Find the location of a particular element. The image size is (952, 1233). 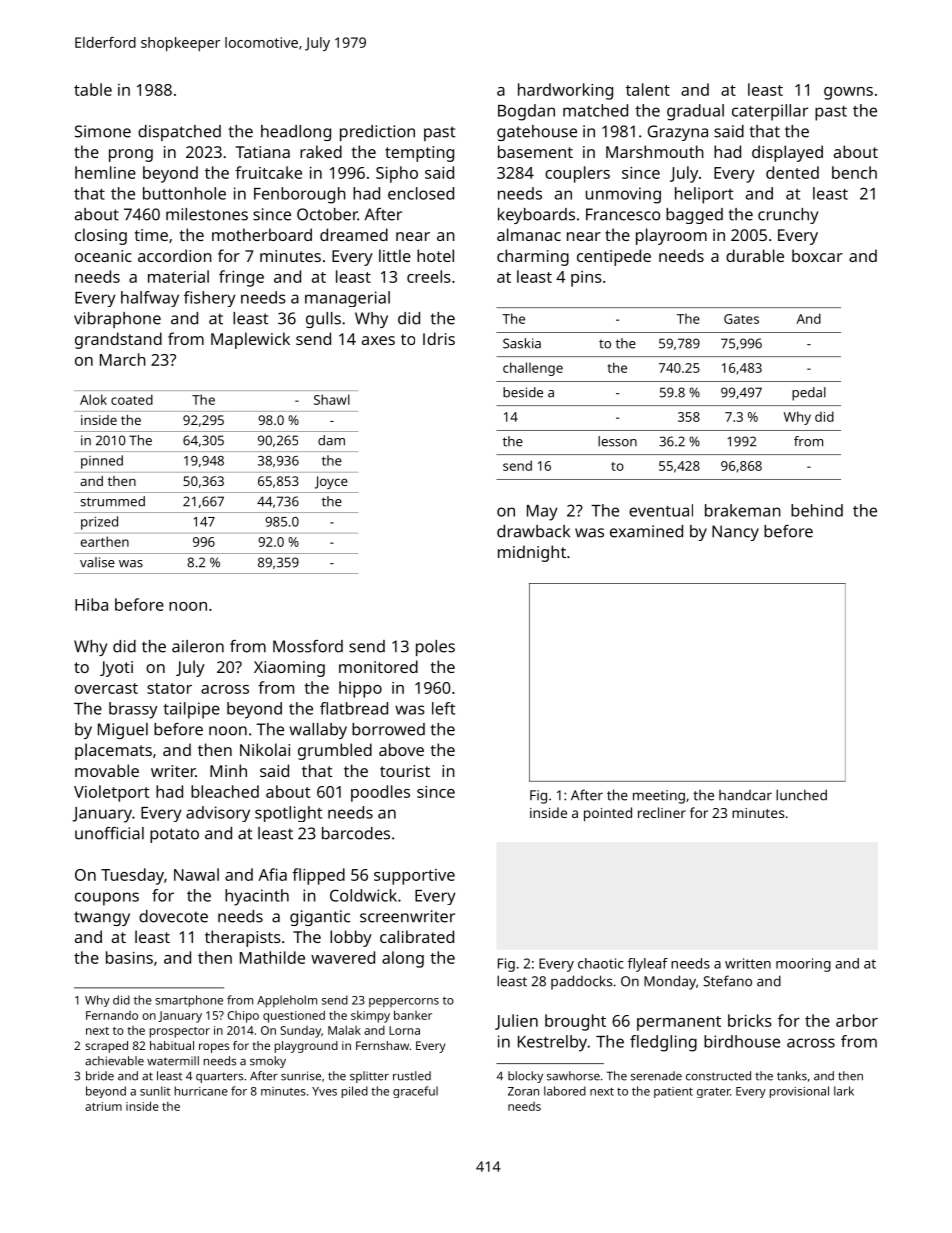

Xiaoming is located at coordinates (289, 669).
